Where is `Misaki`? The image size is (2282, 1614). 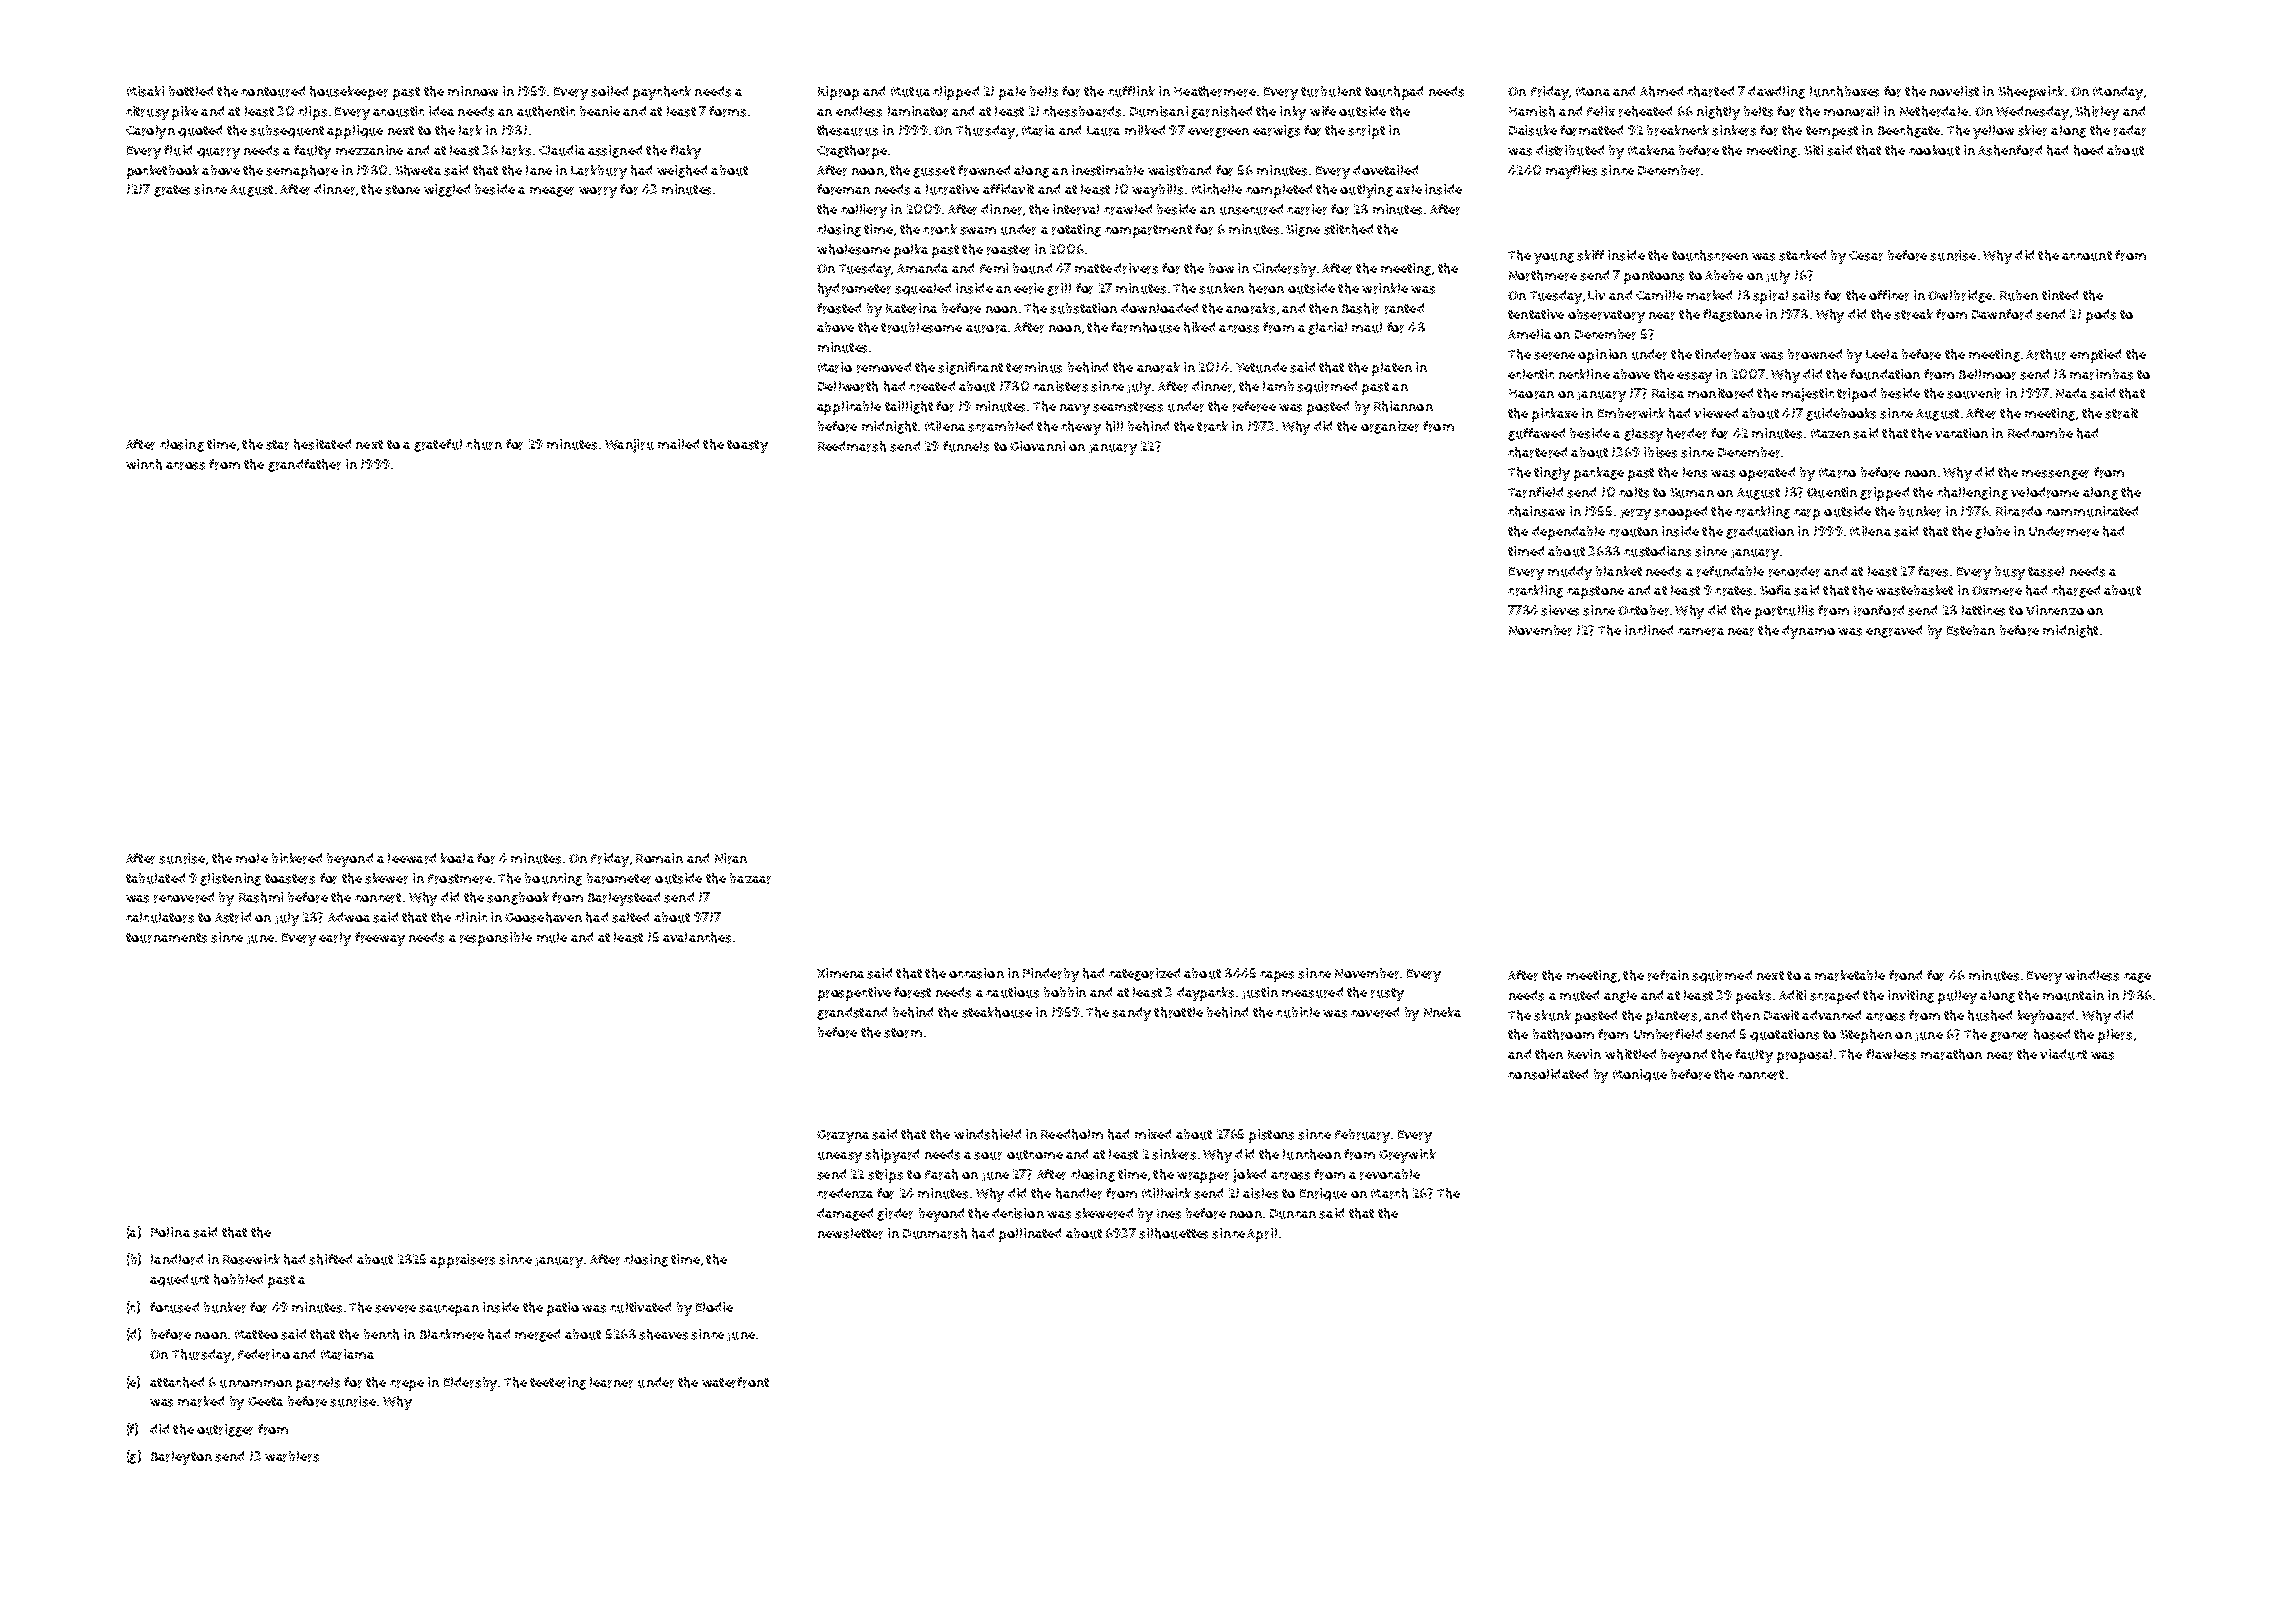 Misaki is located at coordinates (145, 91).
